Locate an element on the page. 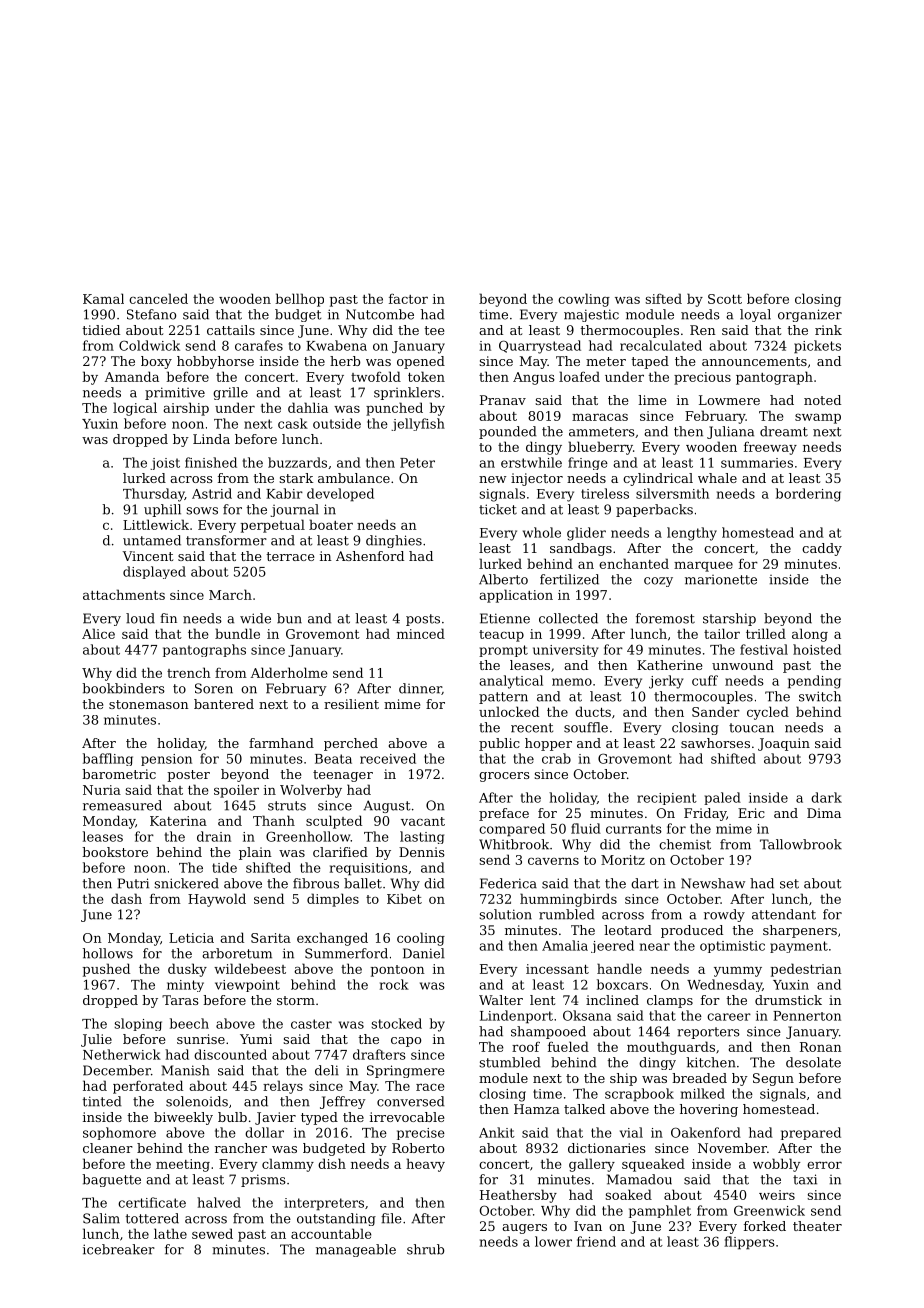  Scott is located at coordinates (725, 299).
